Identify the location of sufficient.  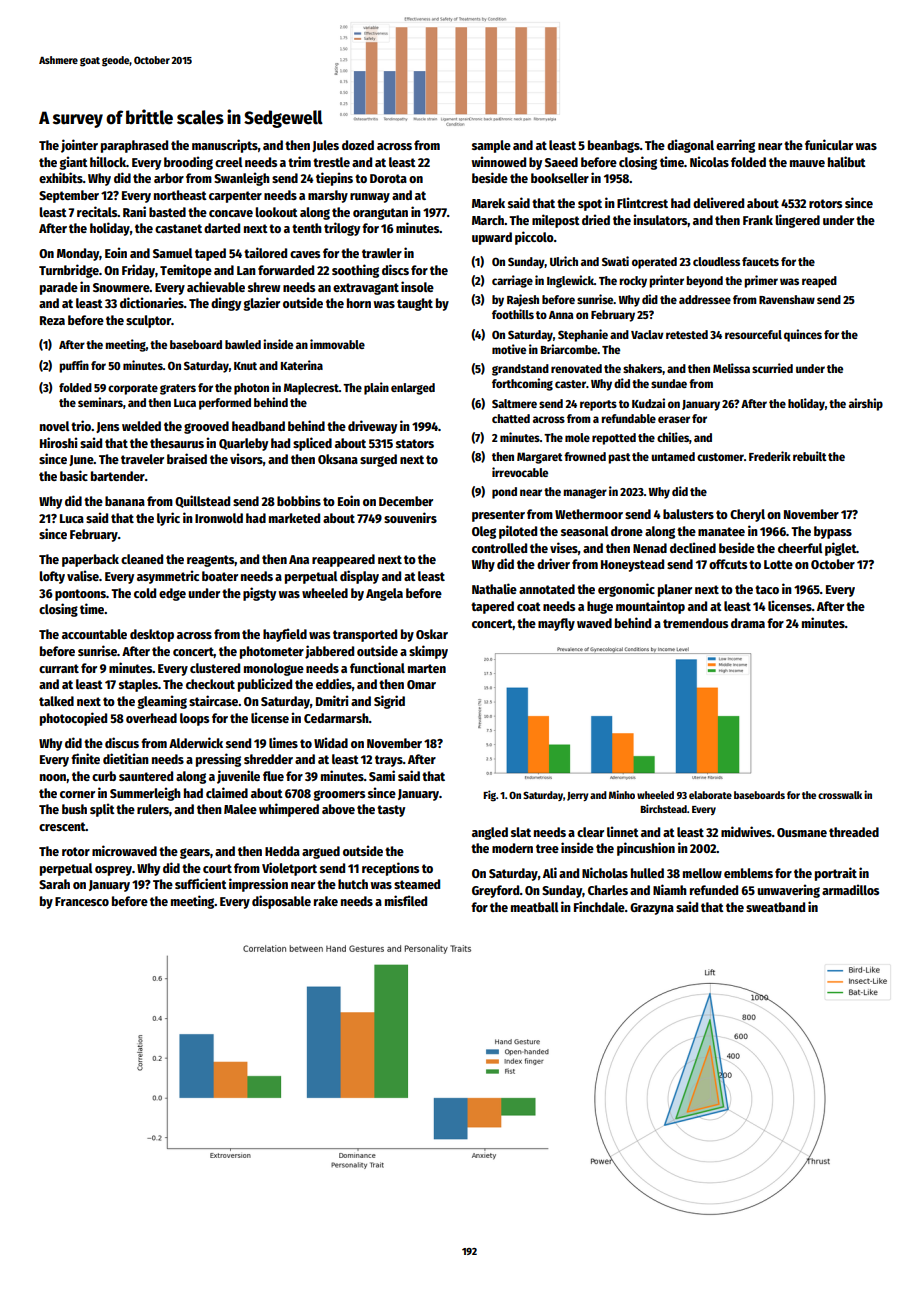
(201, 883).
